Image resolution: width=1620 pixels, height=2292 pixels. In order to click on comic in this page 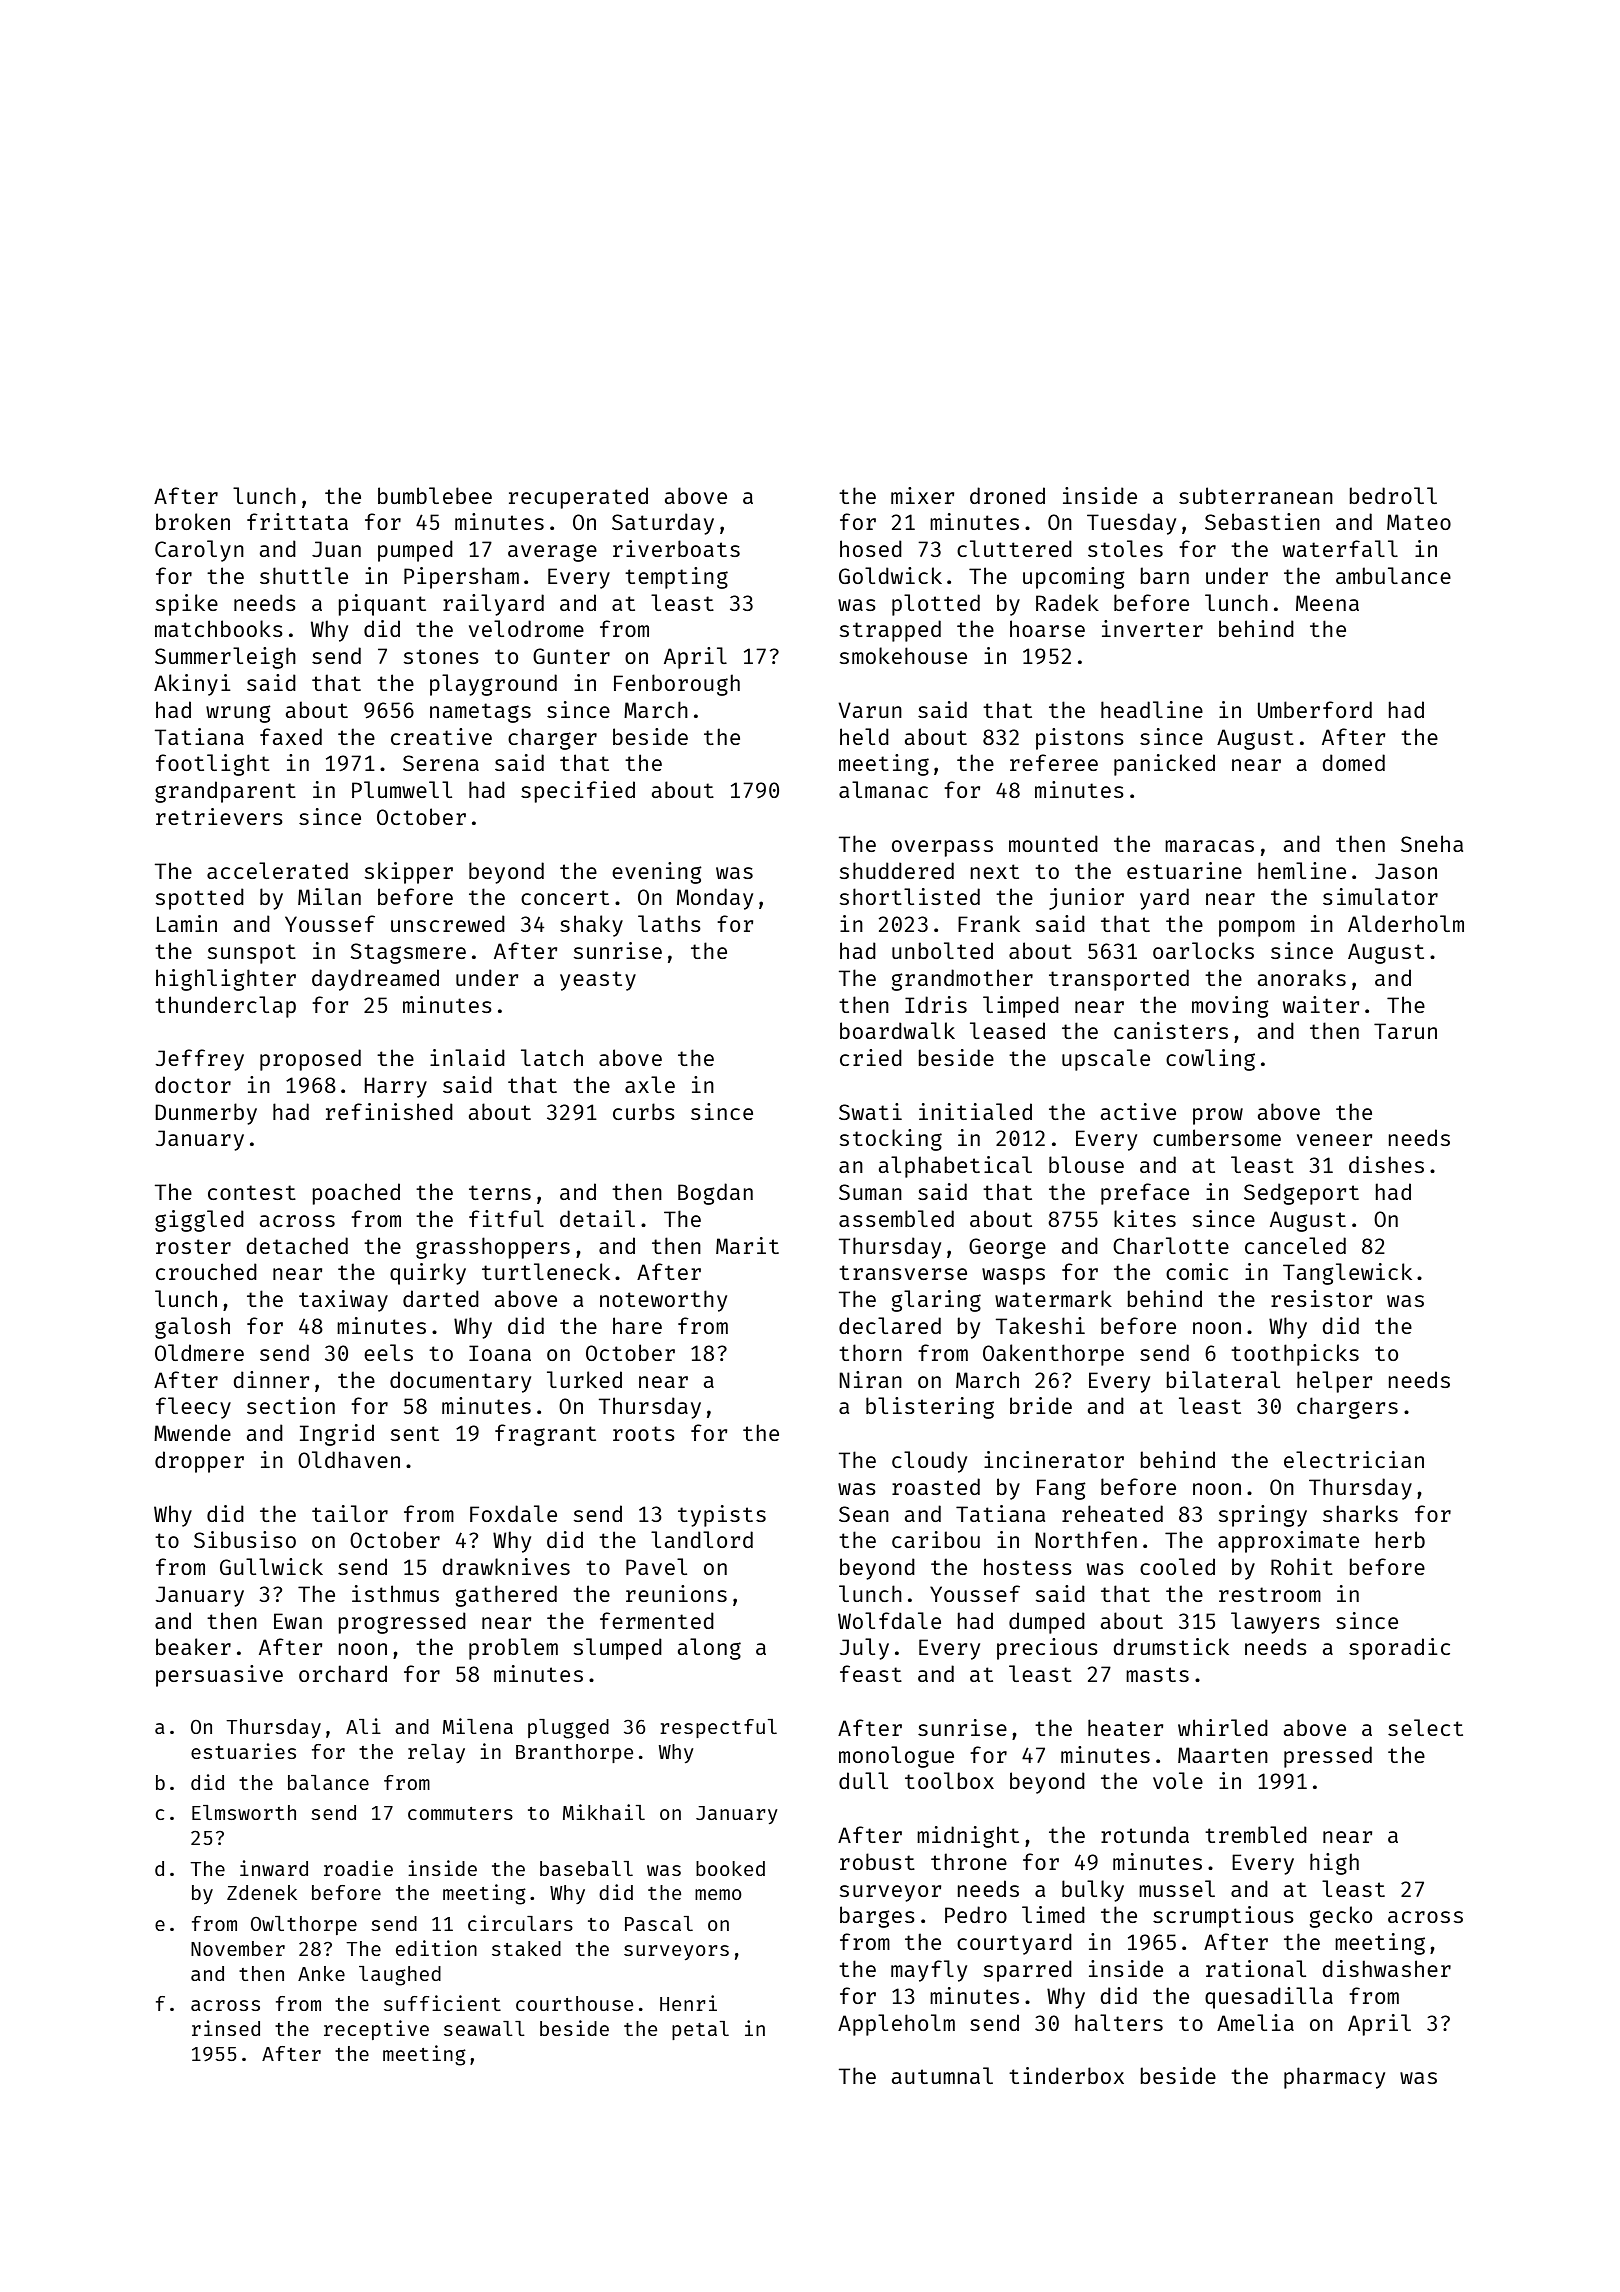, I will do `click(1197, 1271)`.
